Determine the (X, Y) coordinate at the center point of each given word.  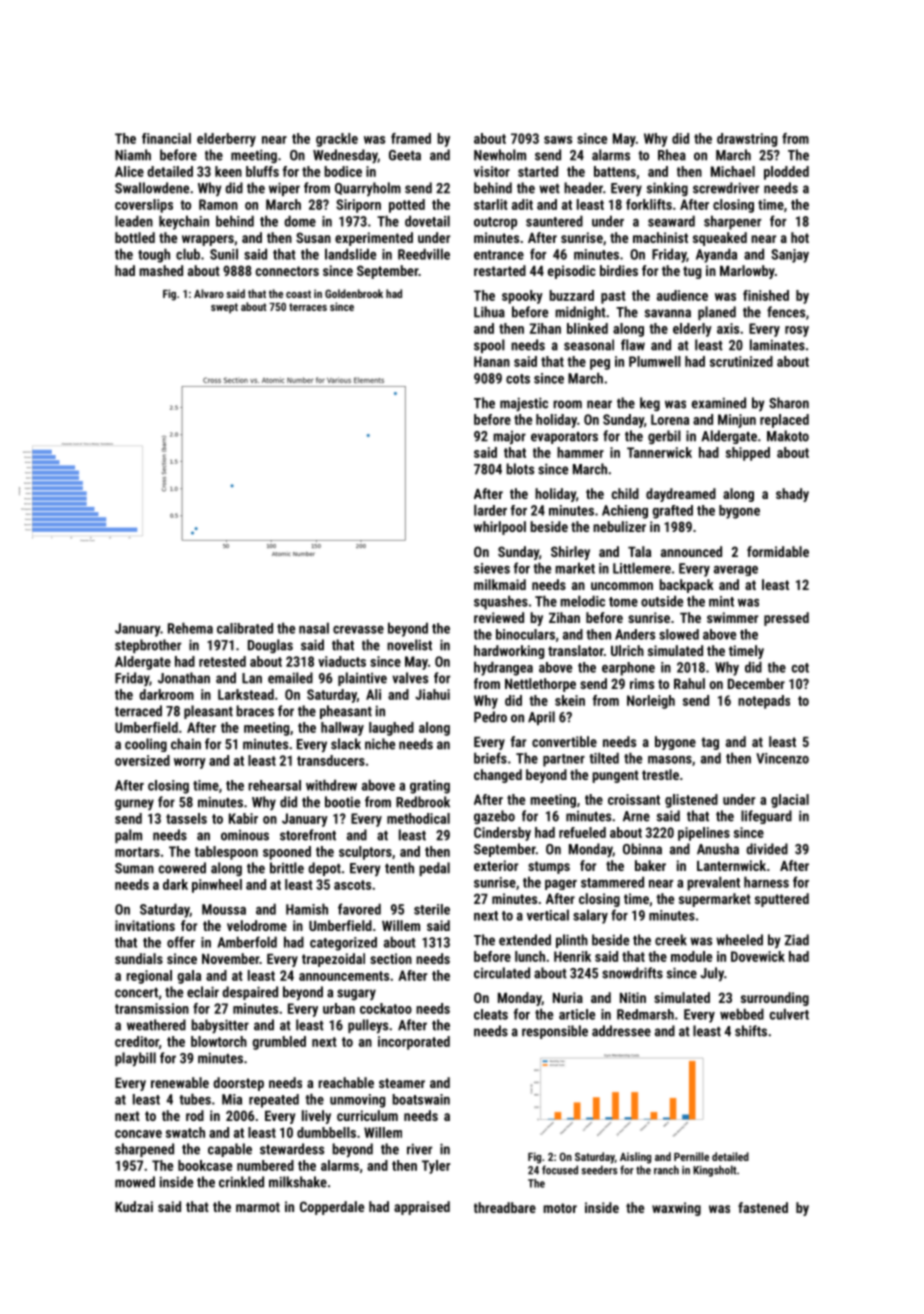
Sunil (224, 254)
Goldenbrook (354, 293)
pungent (615, 776)
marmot (258, 1207)
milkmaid (500, 584)
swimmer (732, 617)
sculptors (365, 853)
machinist (660, 237)
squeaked (720, 239)
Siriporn (358, 206)
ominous (245, 835)
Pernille (691, 1156)
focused (560, 1170)
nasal (314, 628)
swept (224, 308)
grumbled (279, 1043)
